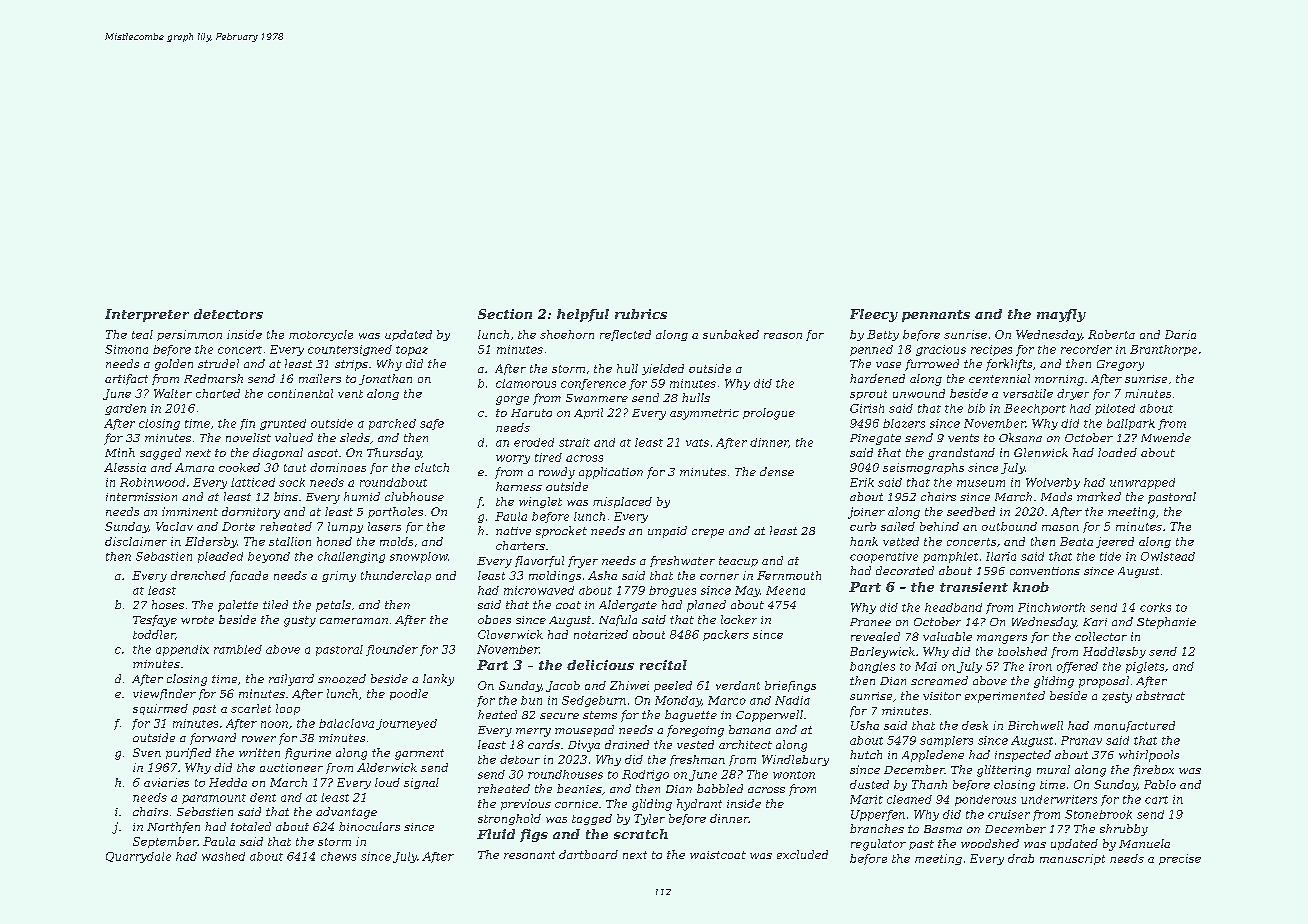  Describe the element at coordinates (136, 541) in the screenshot. I see `disclaimer` at that location.
